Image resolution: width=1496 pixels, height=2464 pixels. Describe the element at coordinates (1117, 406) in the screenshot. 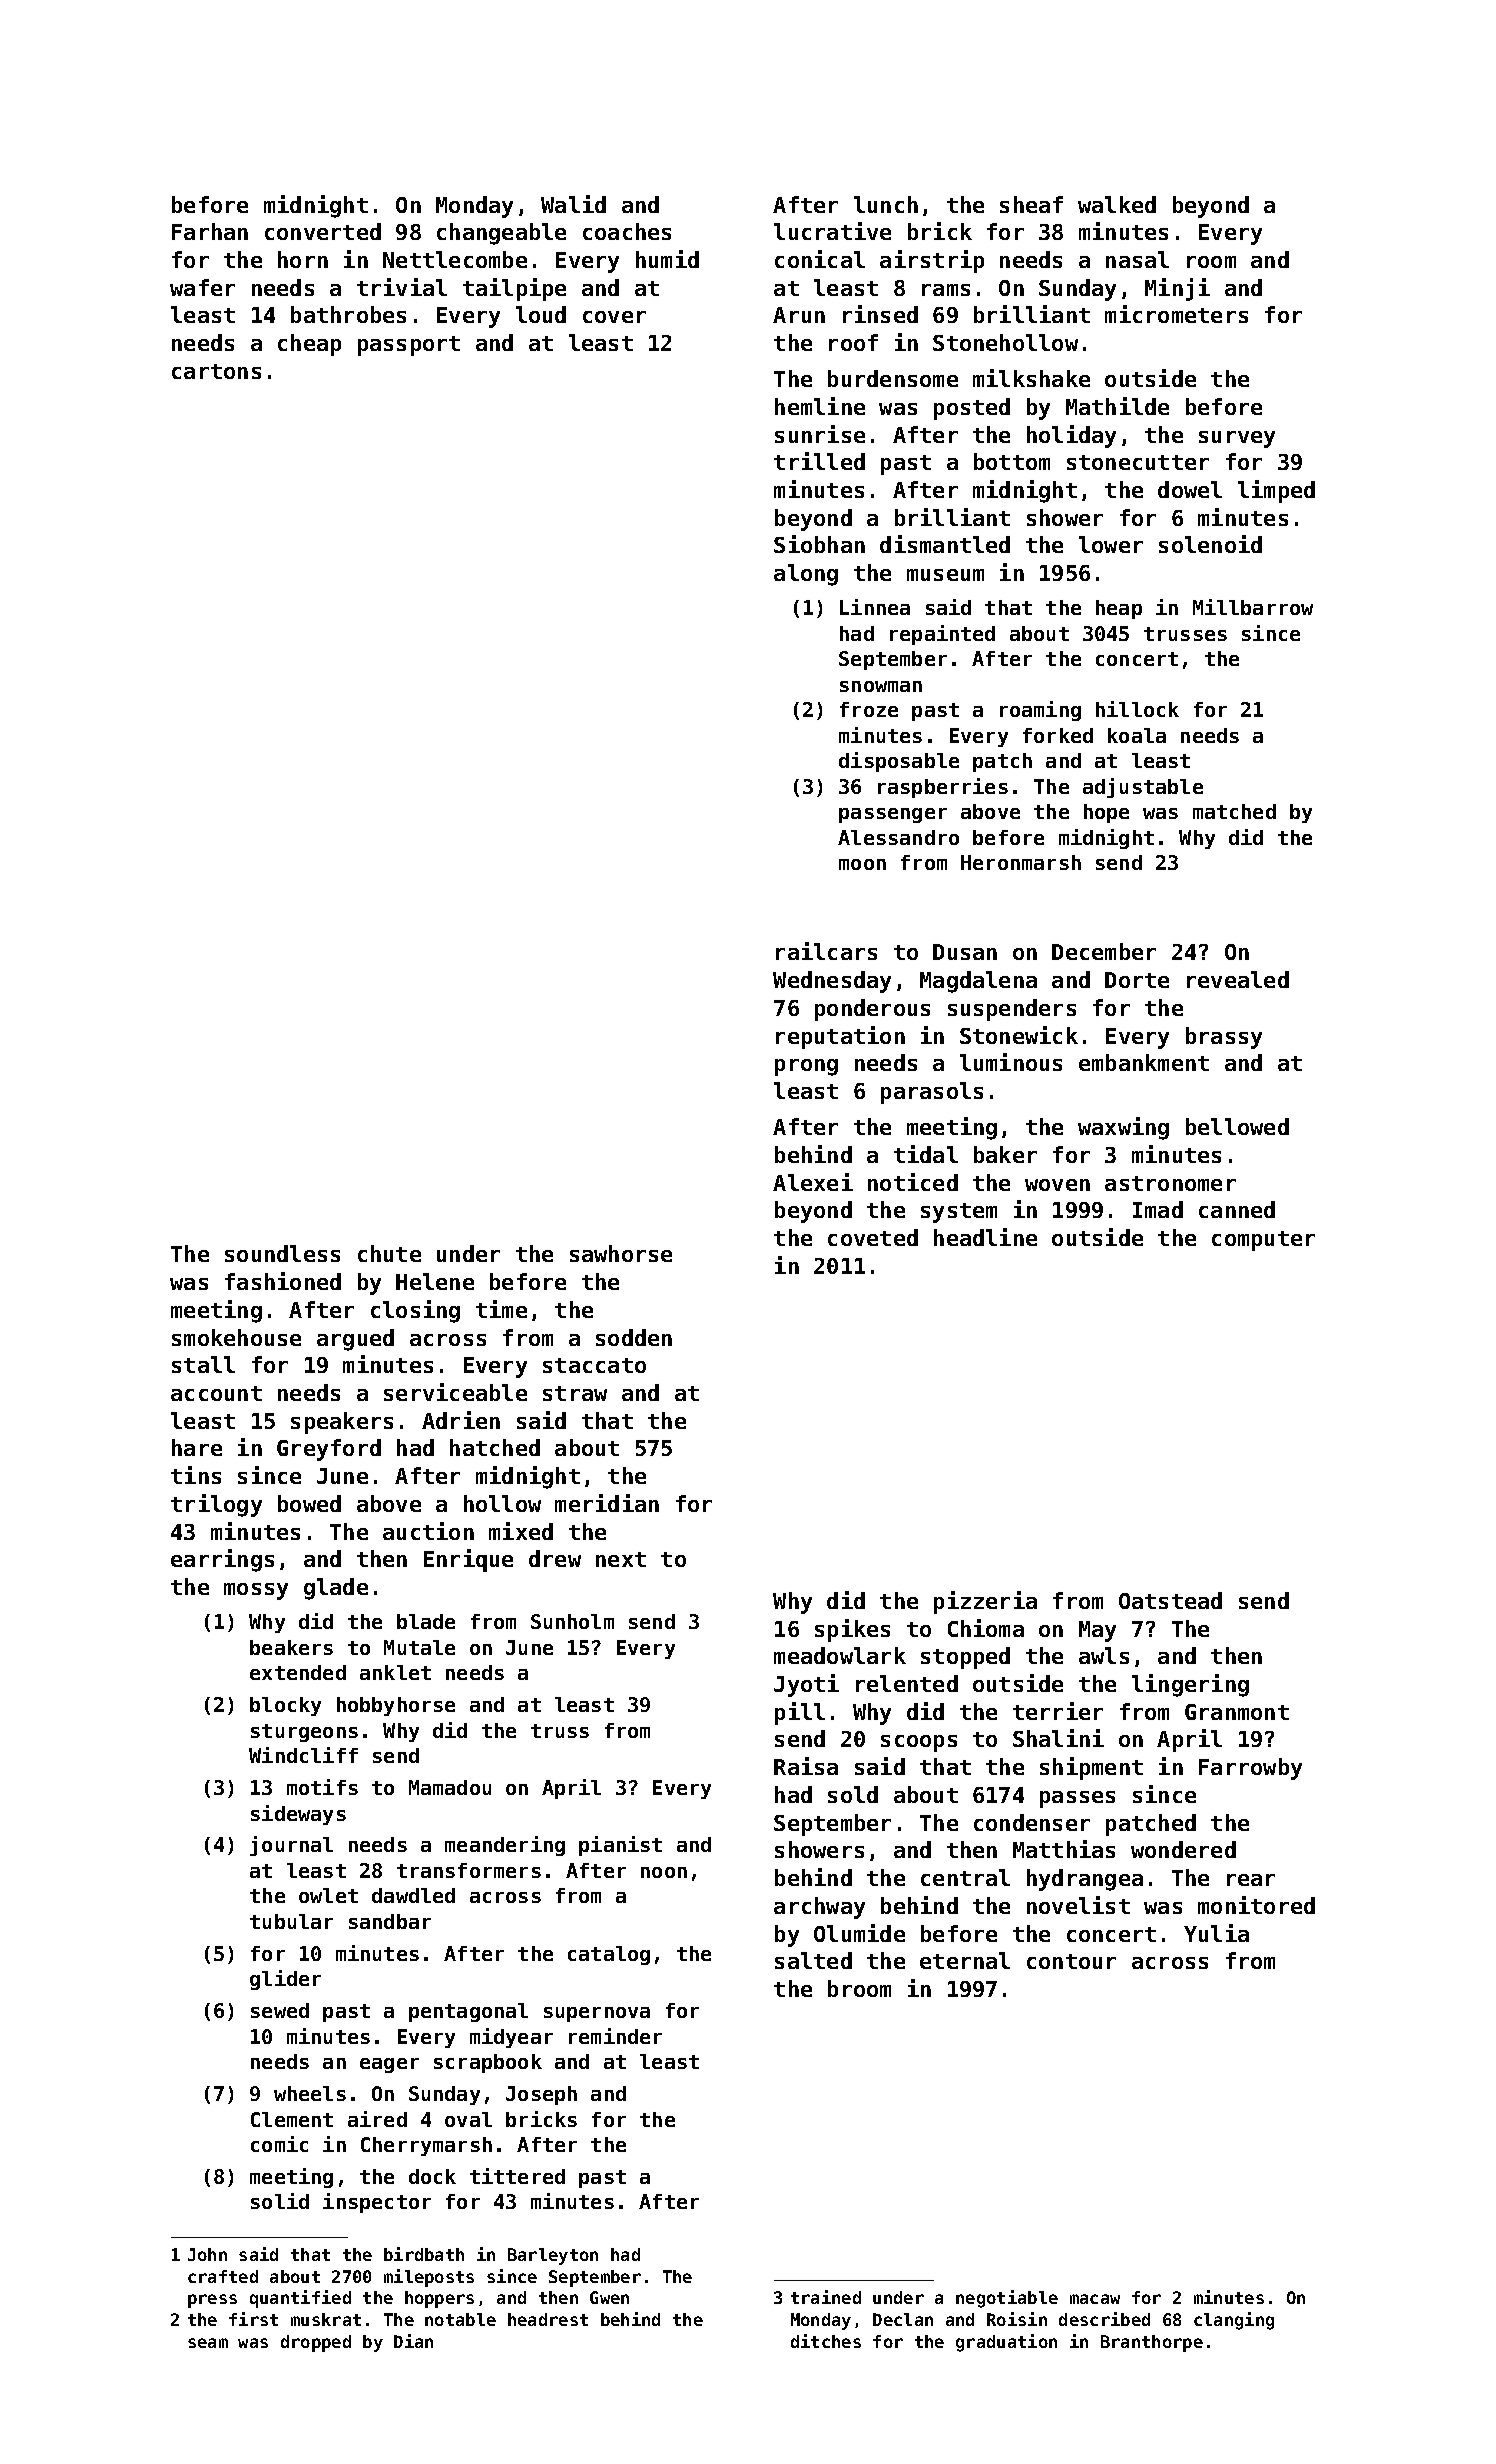

I see `Mathilde` at that location.
